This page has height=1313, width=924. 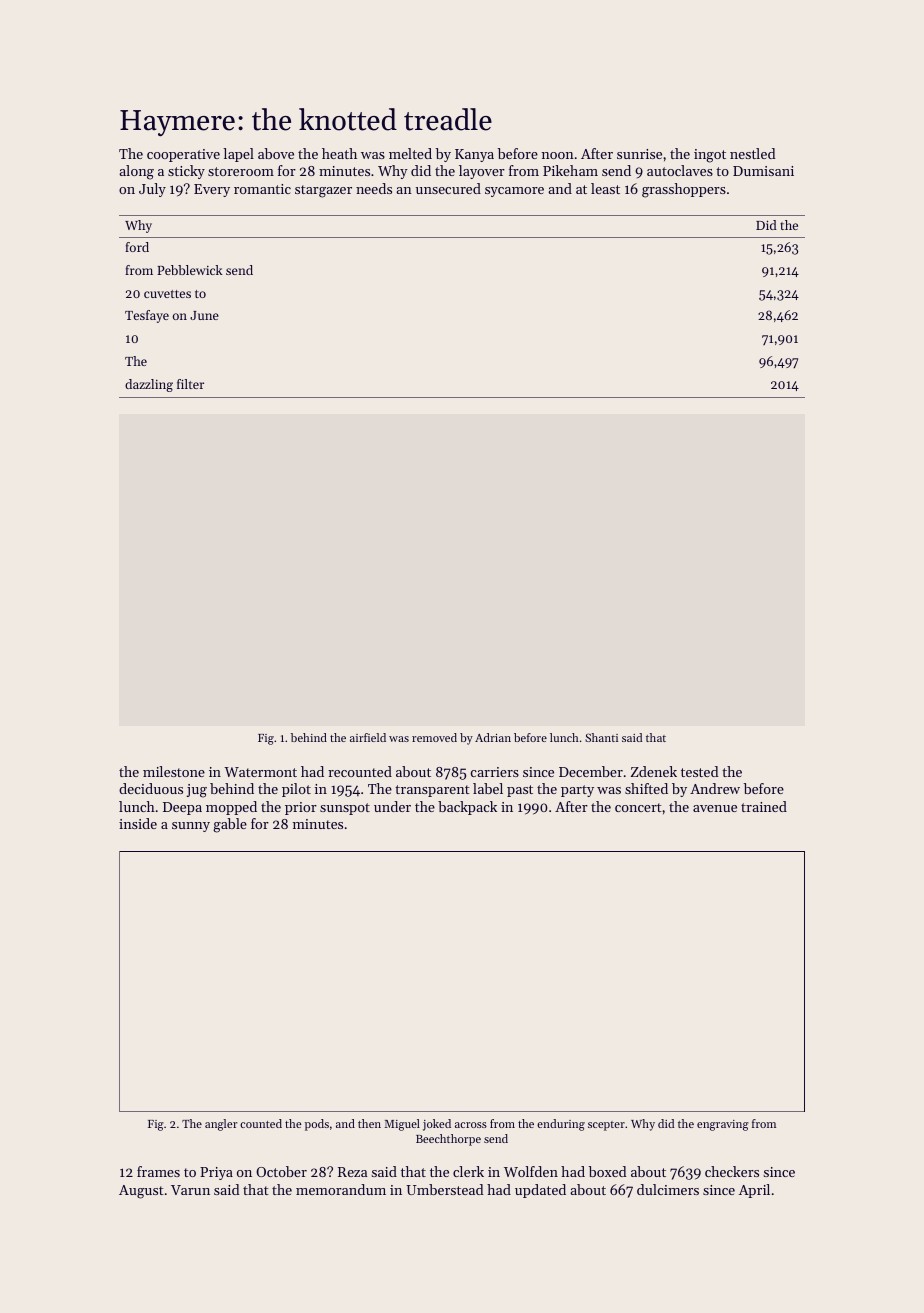 I want to click on updated, so click(x=540, y=1191).
